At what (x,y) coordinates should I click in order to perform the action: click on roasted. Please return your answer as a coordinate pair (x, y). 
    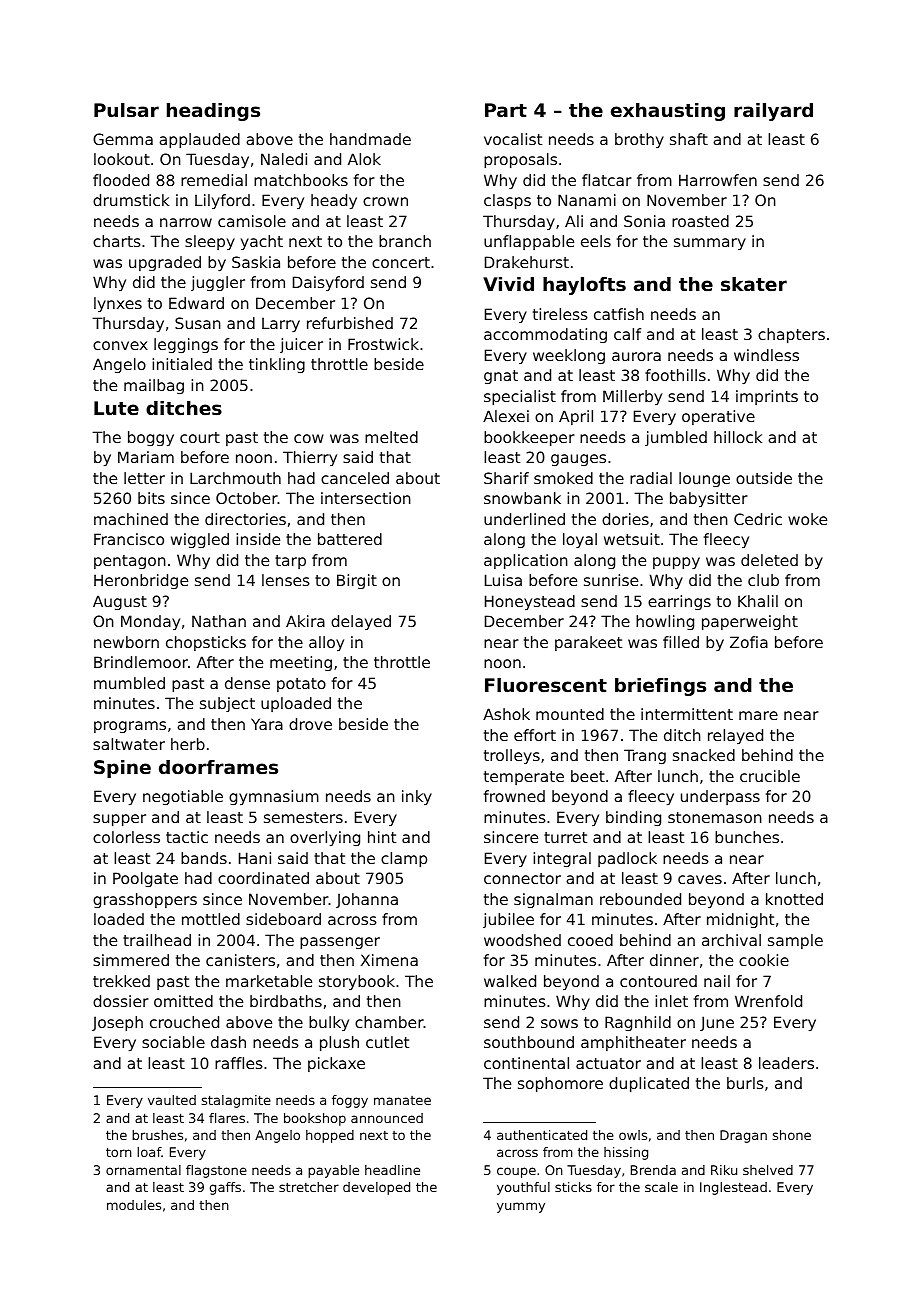
    Looking at the image, I should click on (700, 221).
